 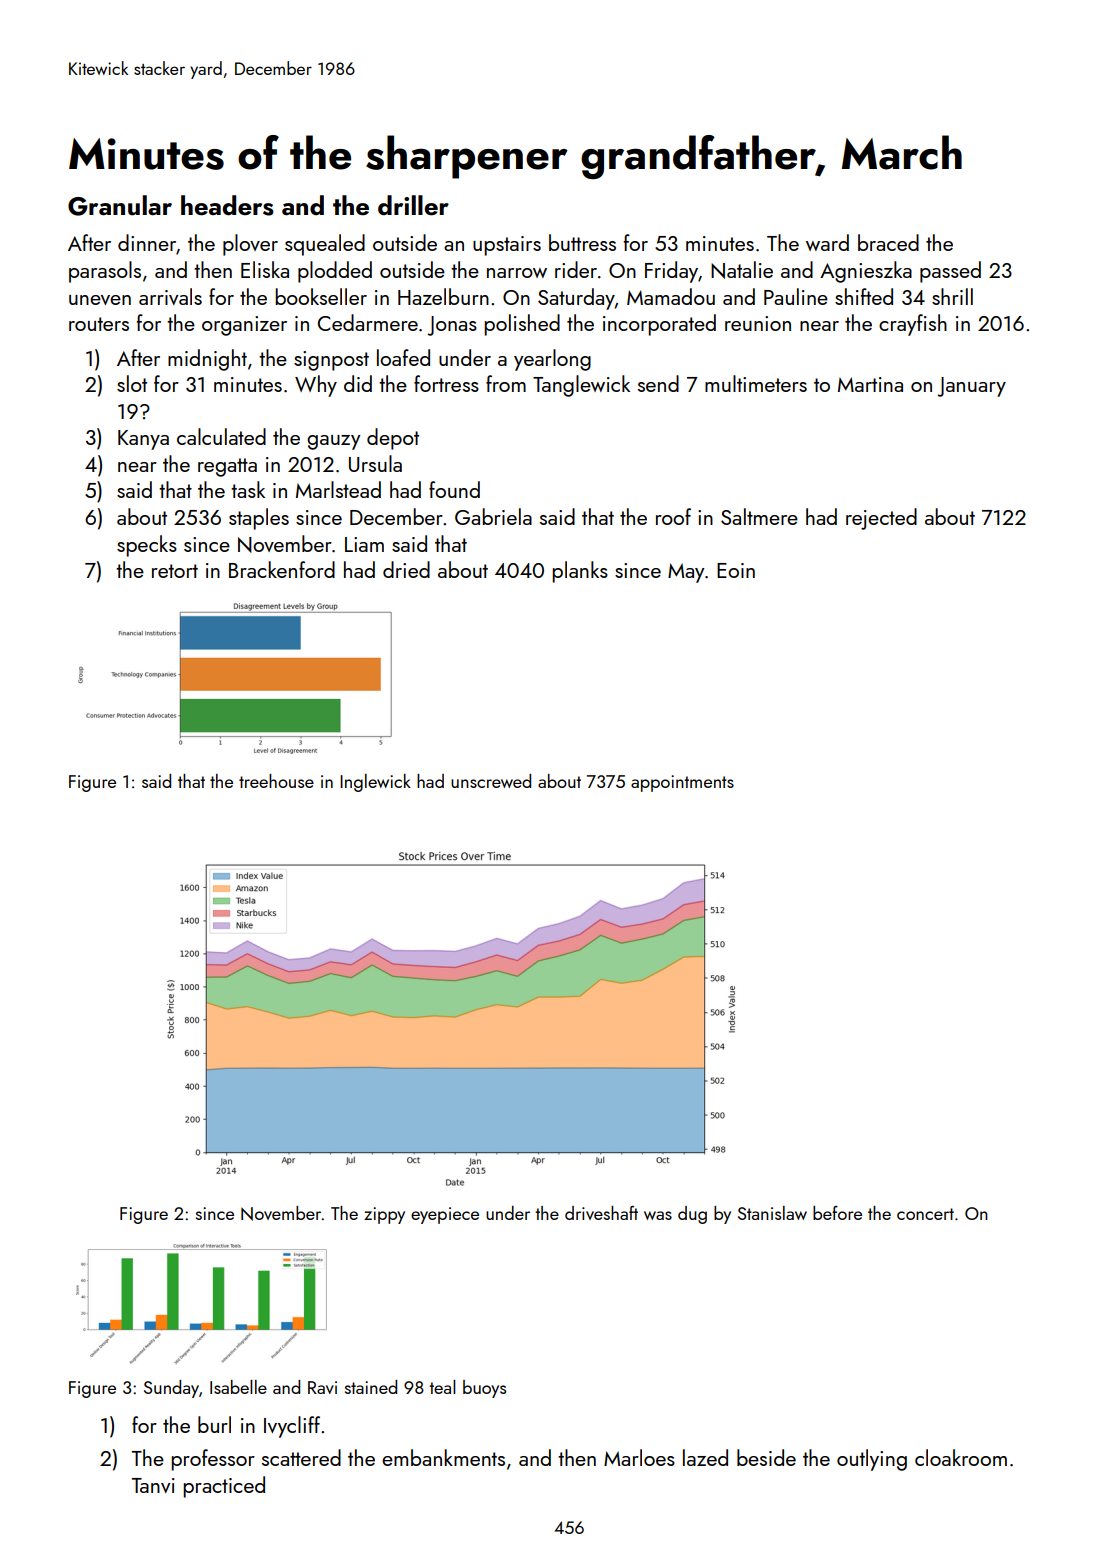 I want to click on buttress, so click(x=582, y=242).
